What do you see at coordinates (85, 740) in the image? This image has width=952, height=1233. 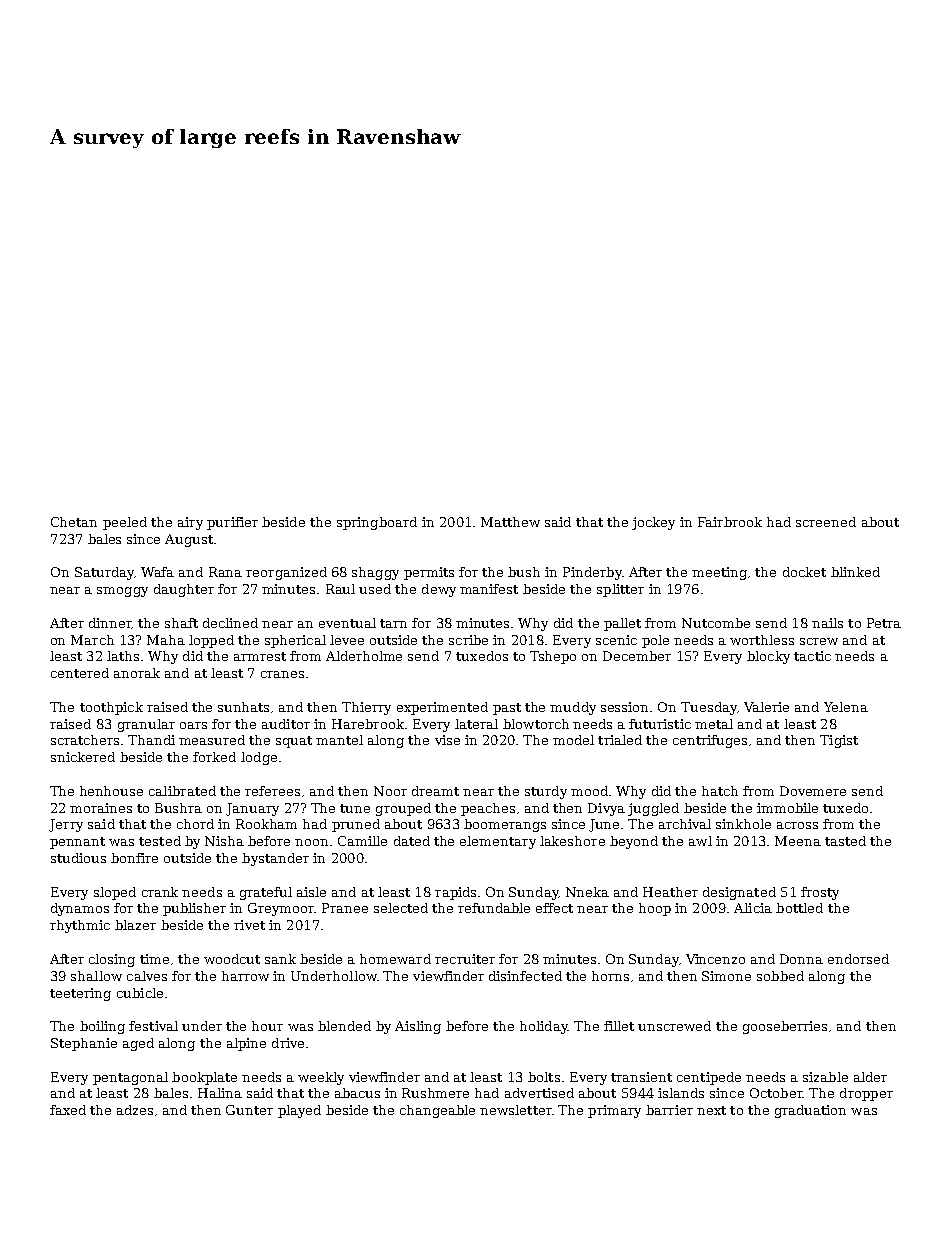 I see `scratchers` at bounding box center [85, 740].
